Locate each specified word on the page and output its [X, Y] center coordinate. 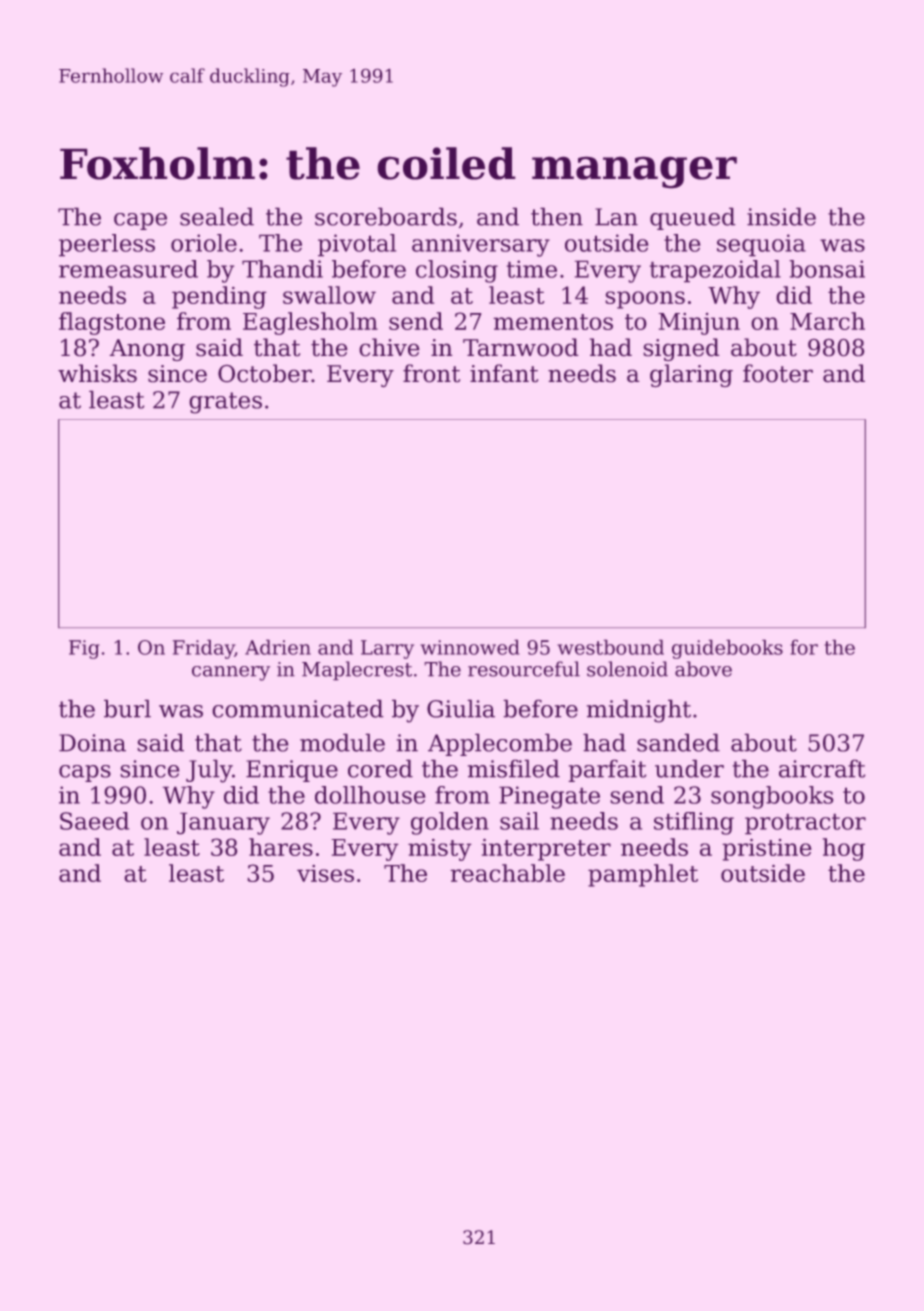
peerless [107, 245]
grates [225, 403]
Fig [84, 649]
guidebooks [727, 649]
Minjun [699, 324]
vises [325, 873]
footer [778, 373]
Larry [387, 649]
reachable [507, 873]
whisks [97, 373]
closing [457, 271]
